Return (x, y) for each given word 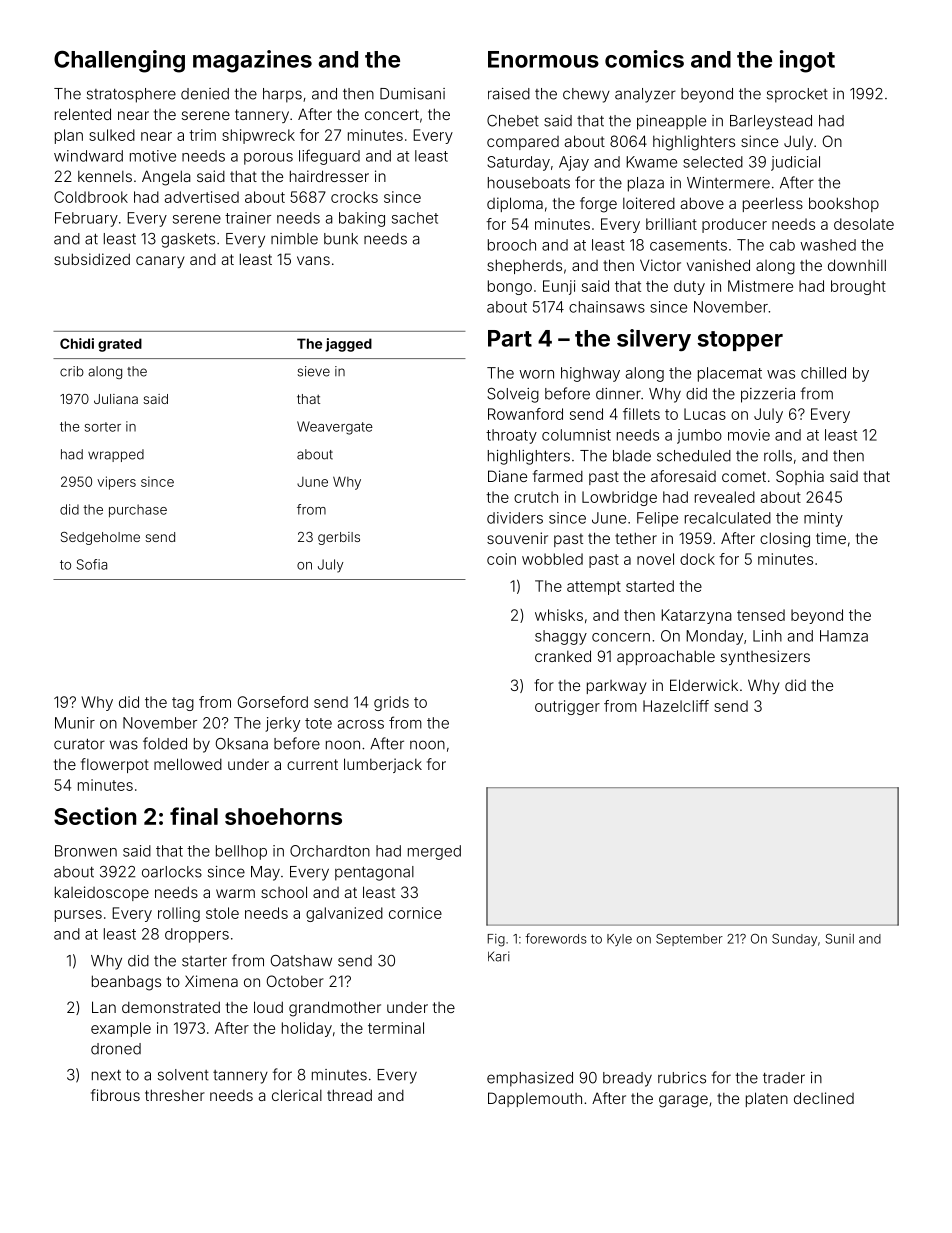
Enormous (543, 59)
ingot (807, 61)
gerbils (339, 538)
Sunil (839, 939)
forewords (556, 938)
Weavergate (335, 428)
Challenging (119, 61)
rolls (778, 456)
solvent (183, 1075)
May (265, 873)
